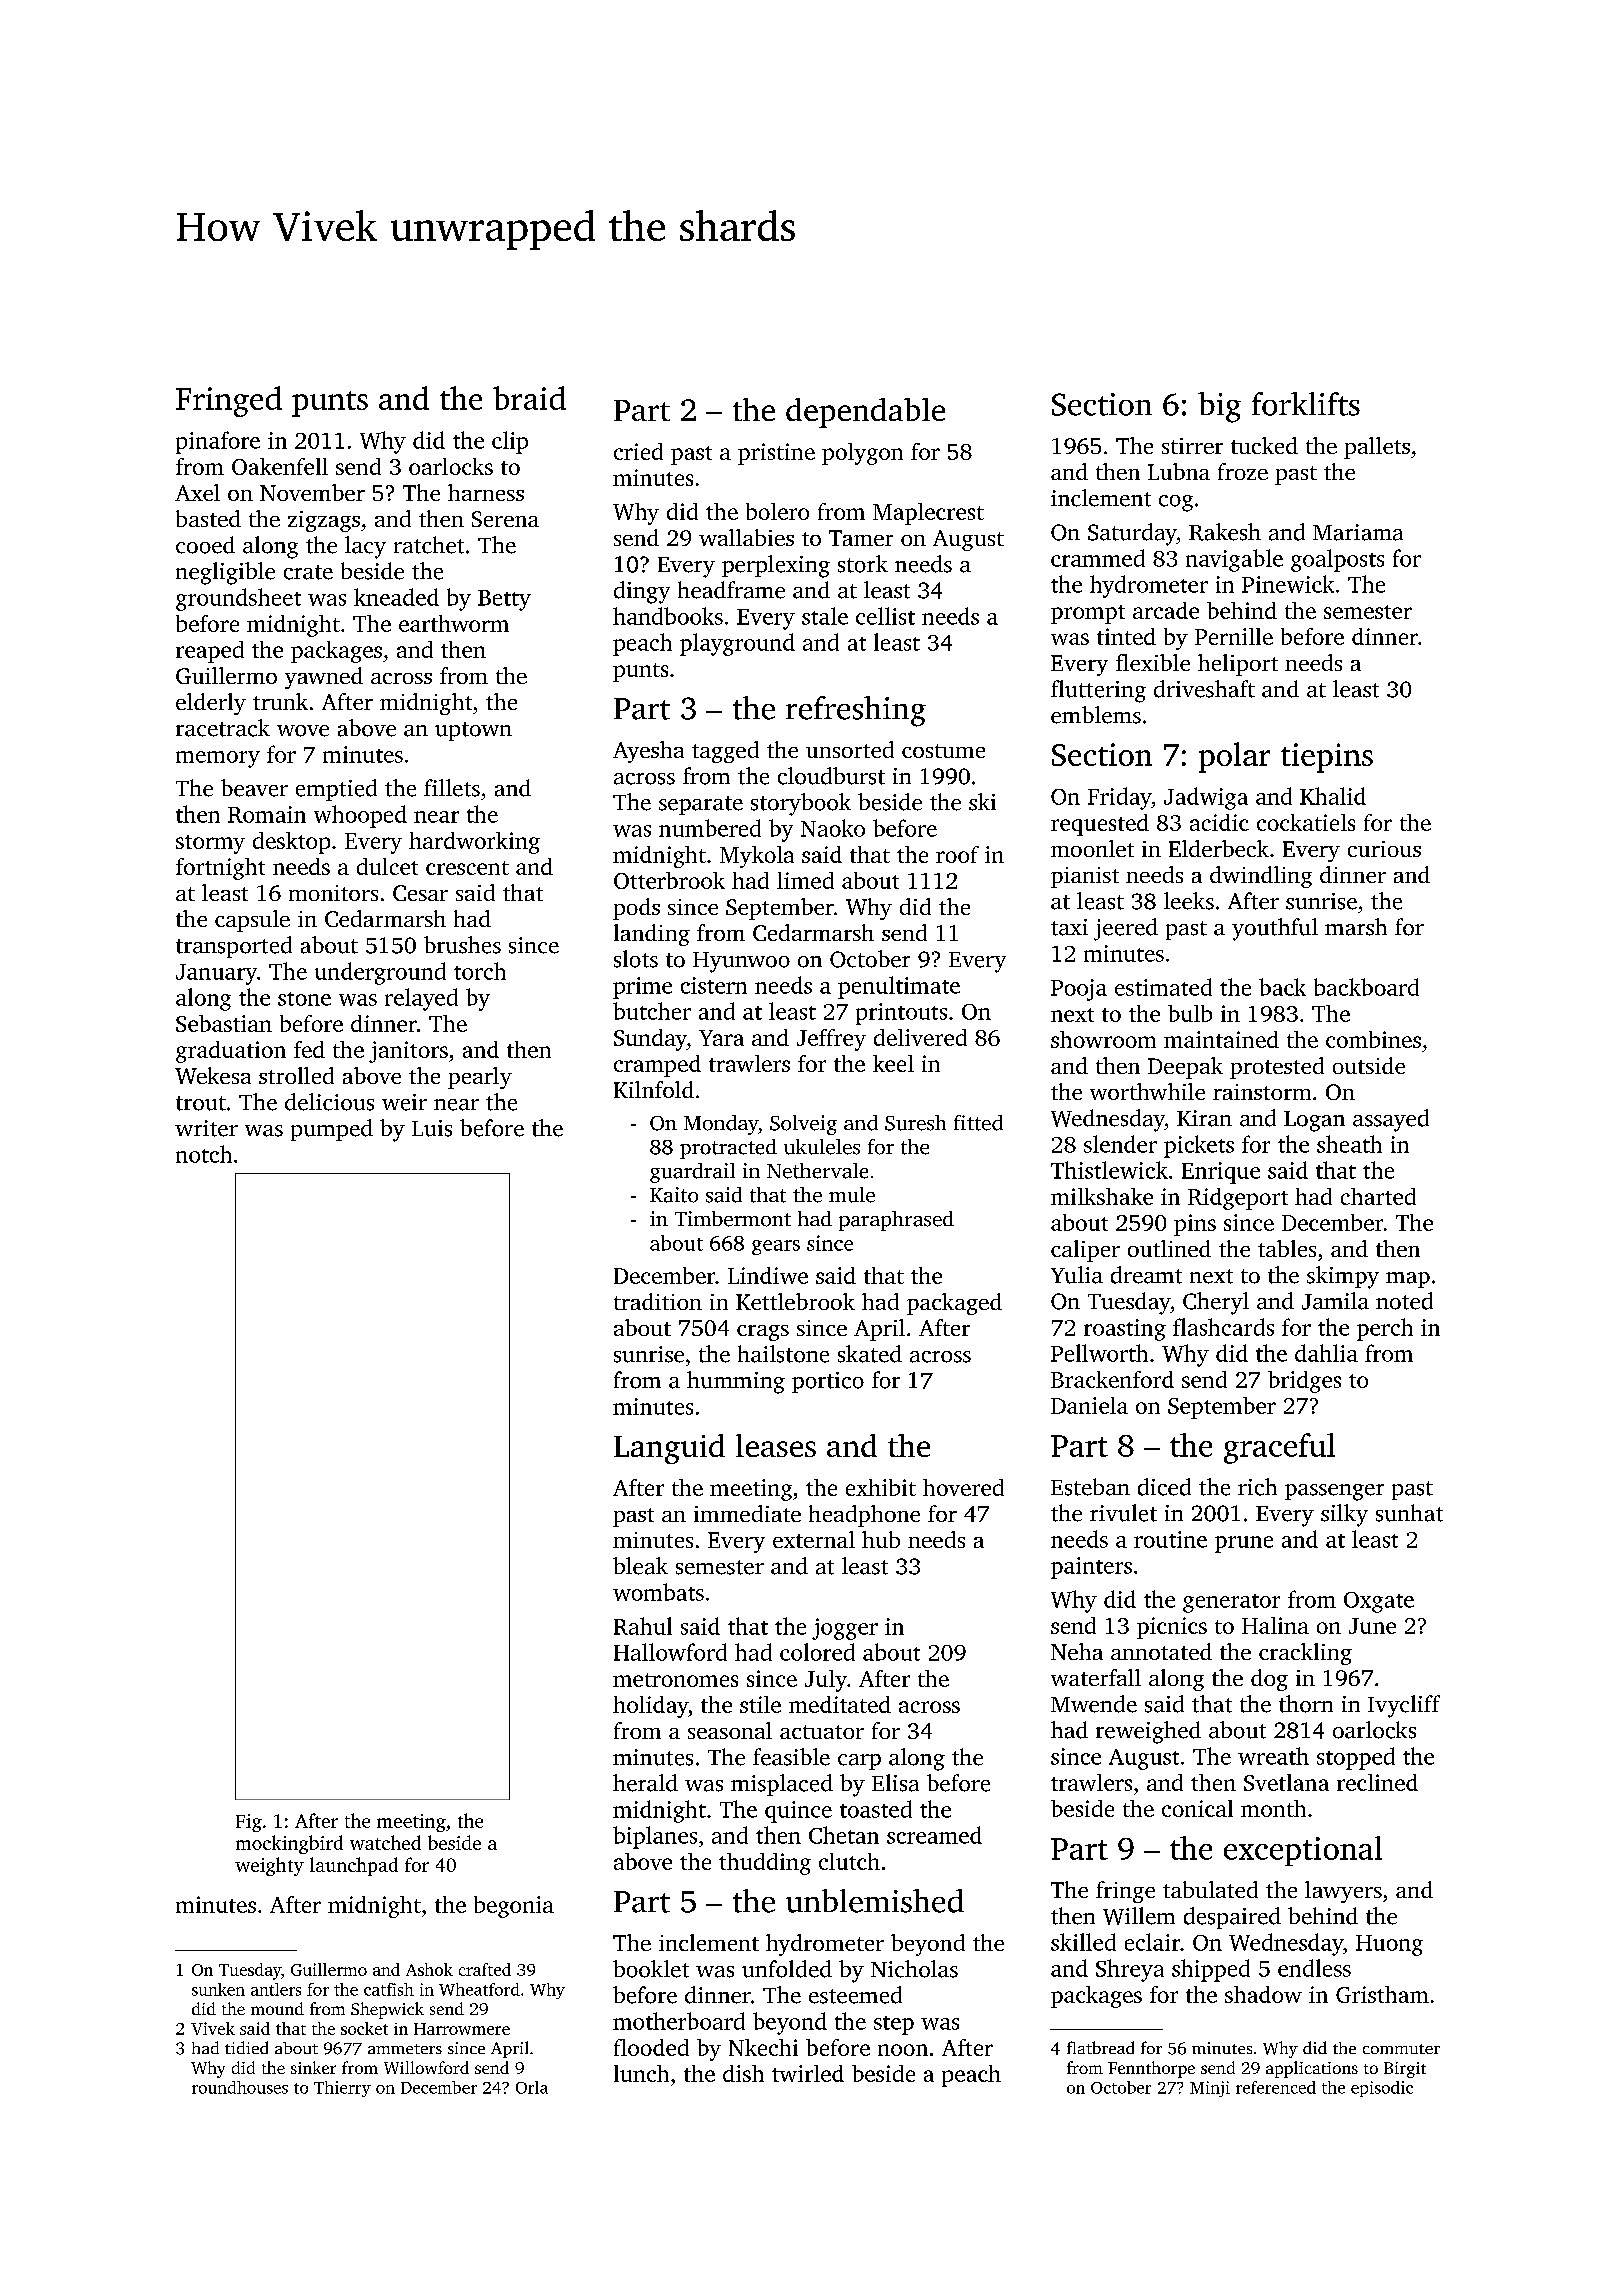  I want to click on Jamila, so click(1335, 1301).
